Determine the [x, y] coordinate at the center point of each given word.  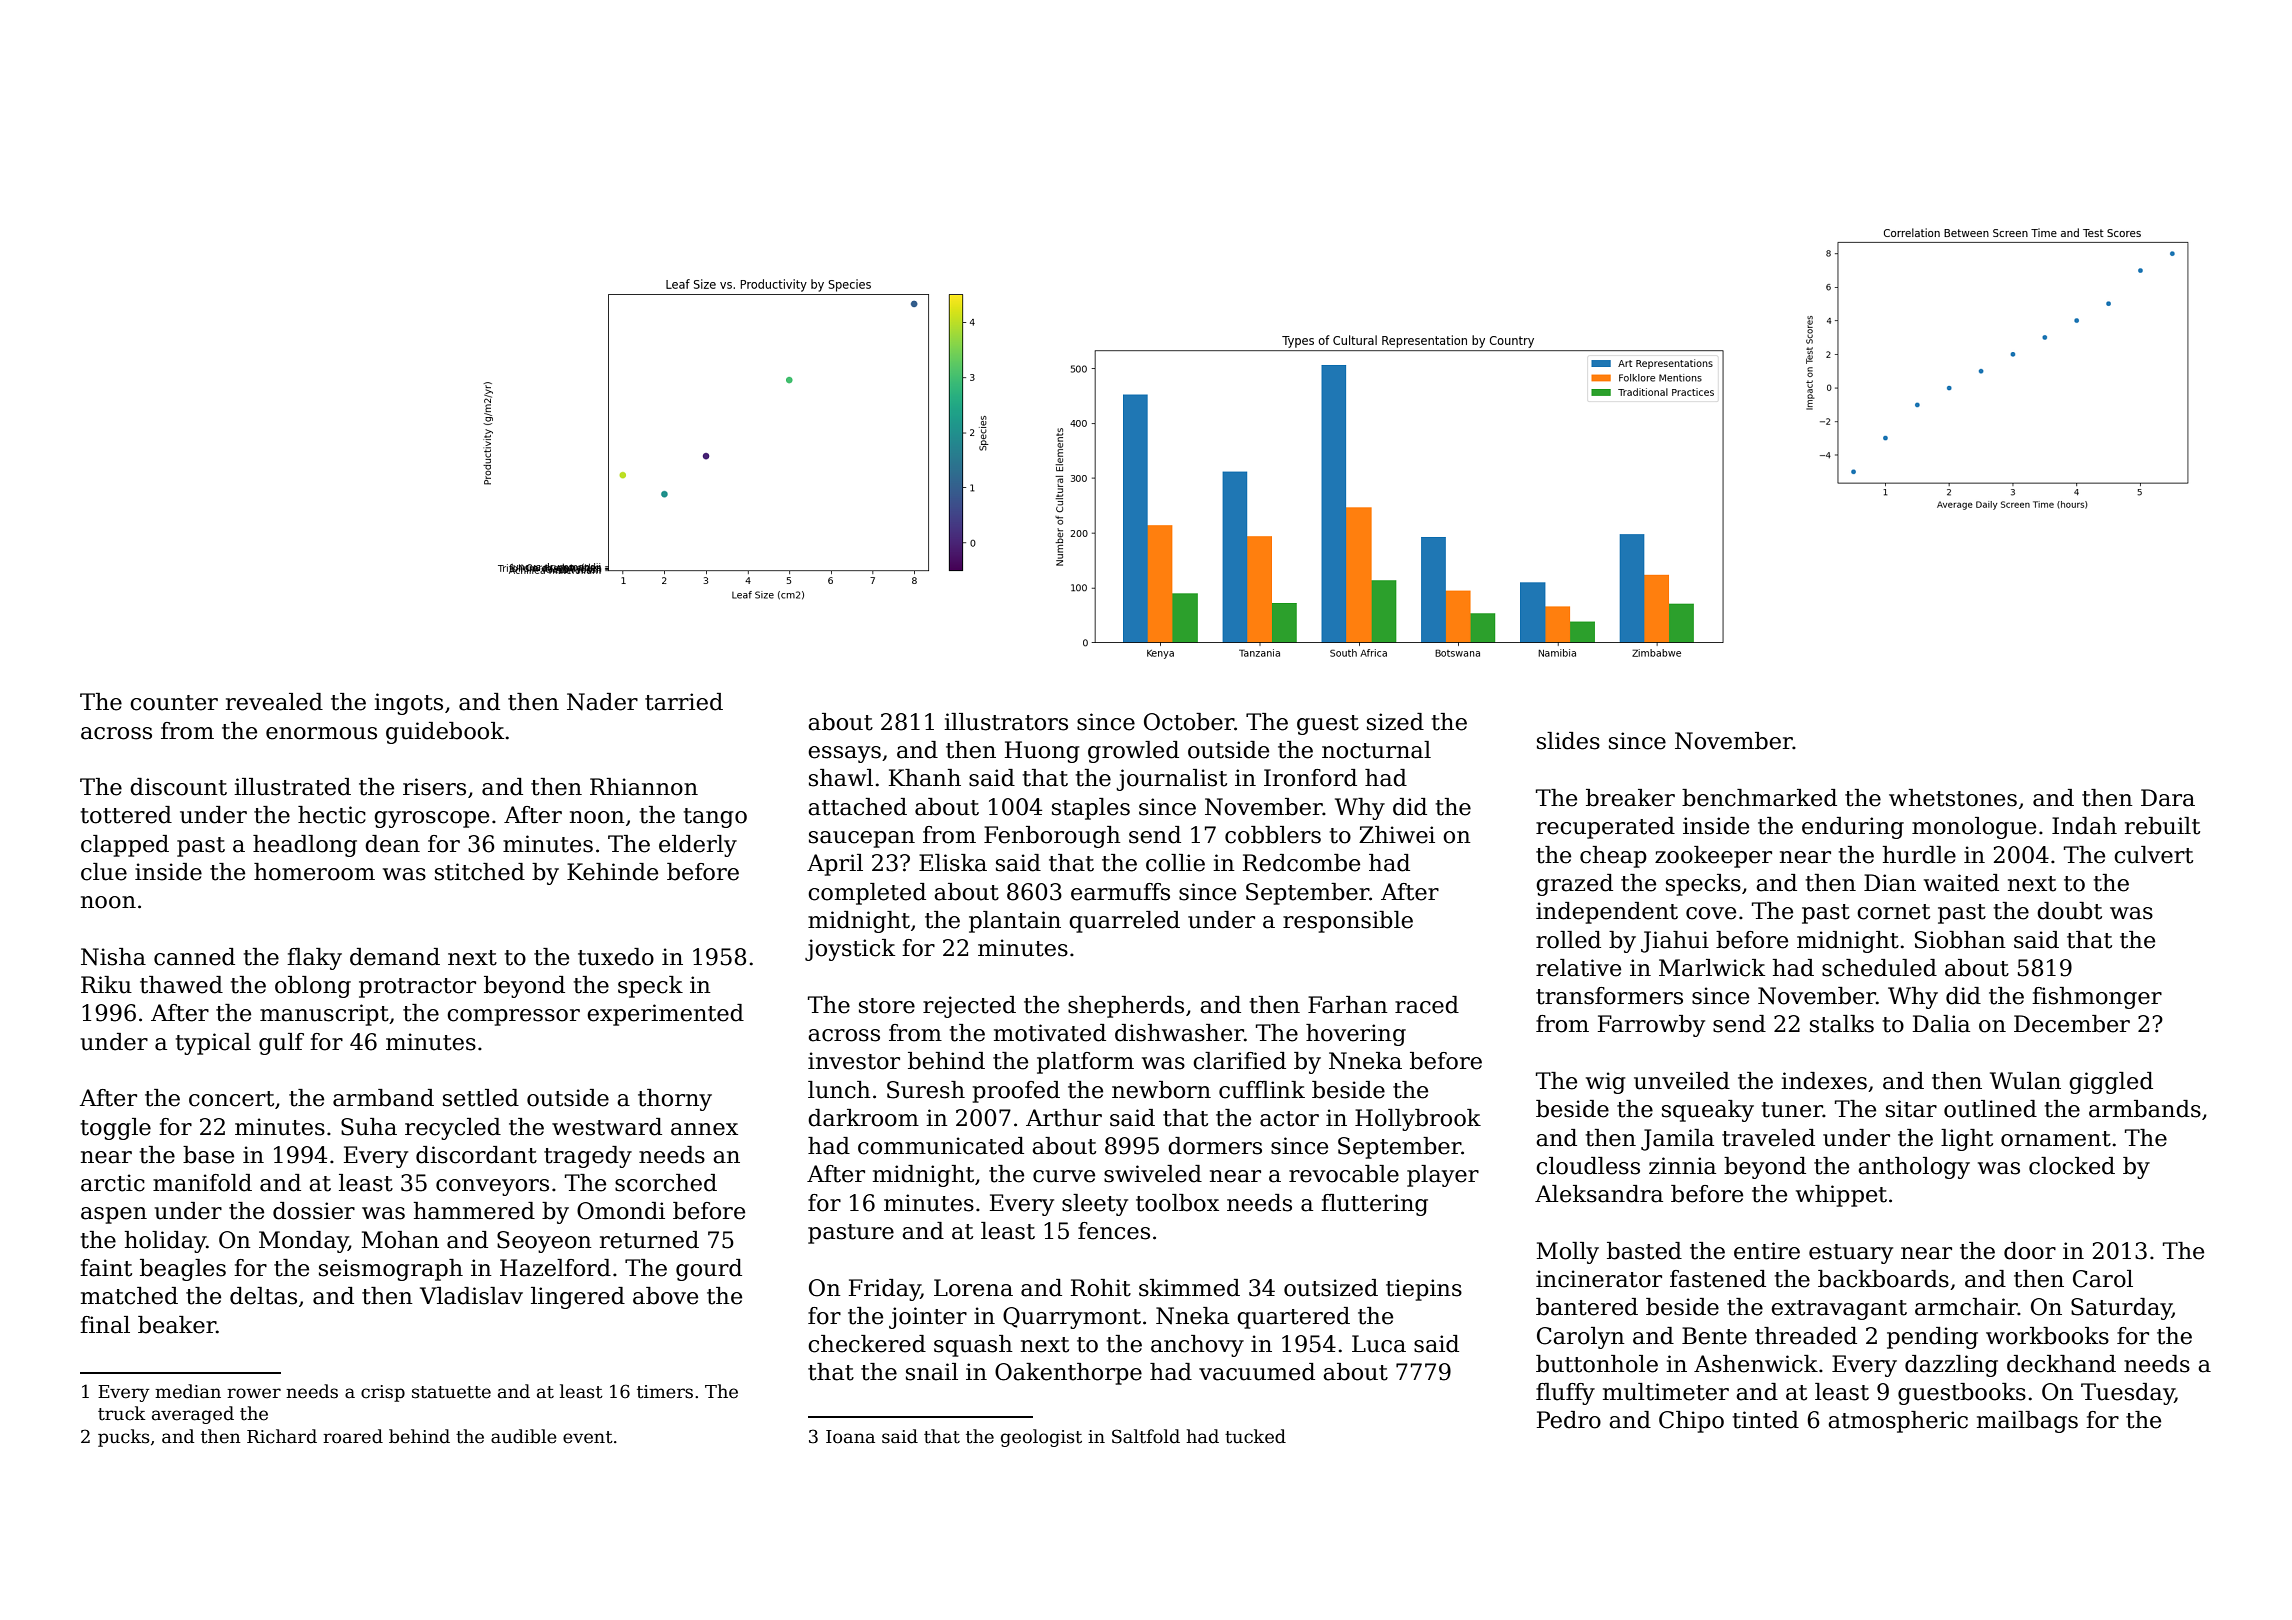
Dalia [1941, 1024]
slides [1568, 741]
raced [1427, 1005]
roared [353, 1436]
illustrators [1006, 722]
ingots [408, 704]
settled [481, 1098]
